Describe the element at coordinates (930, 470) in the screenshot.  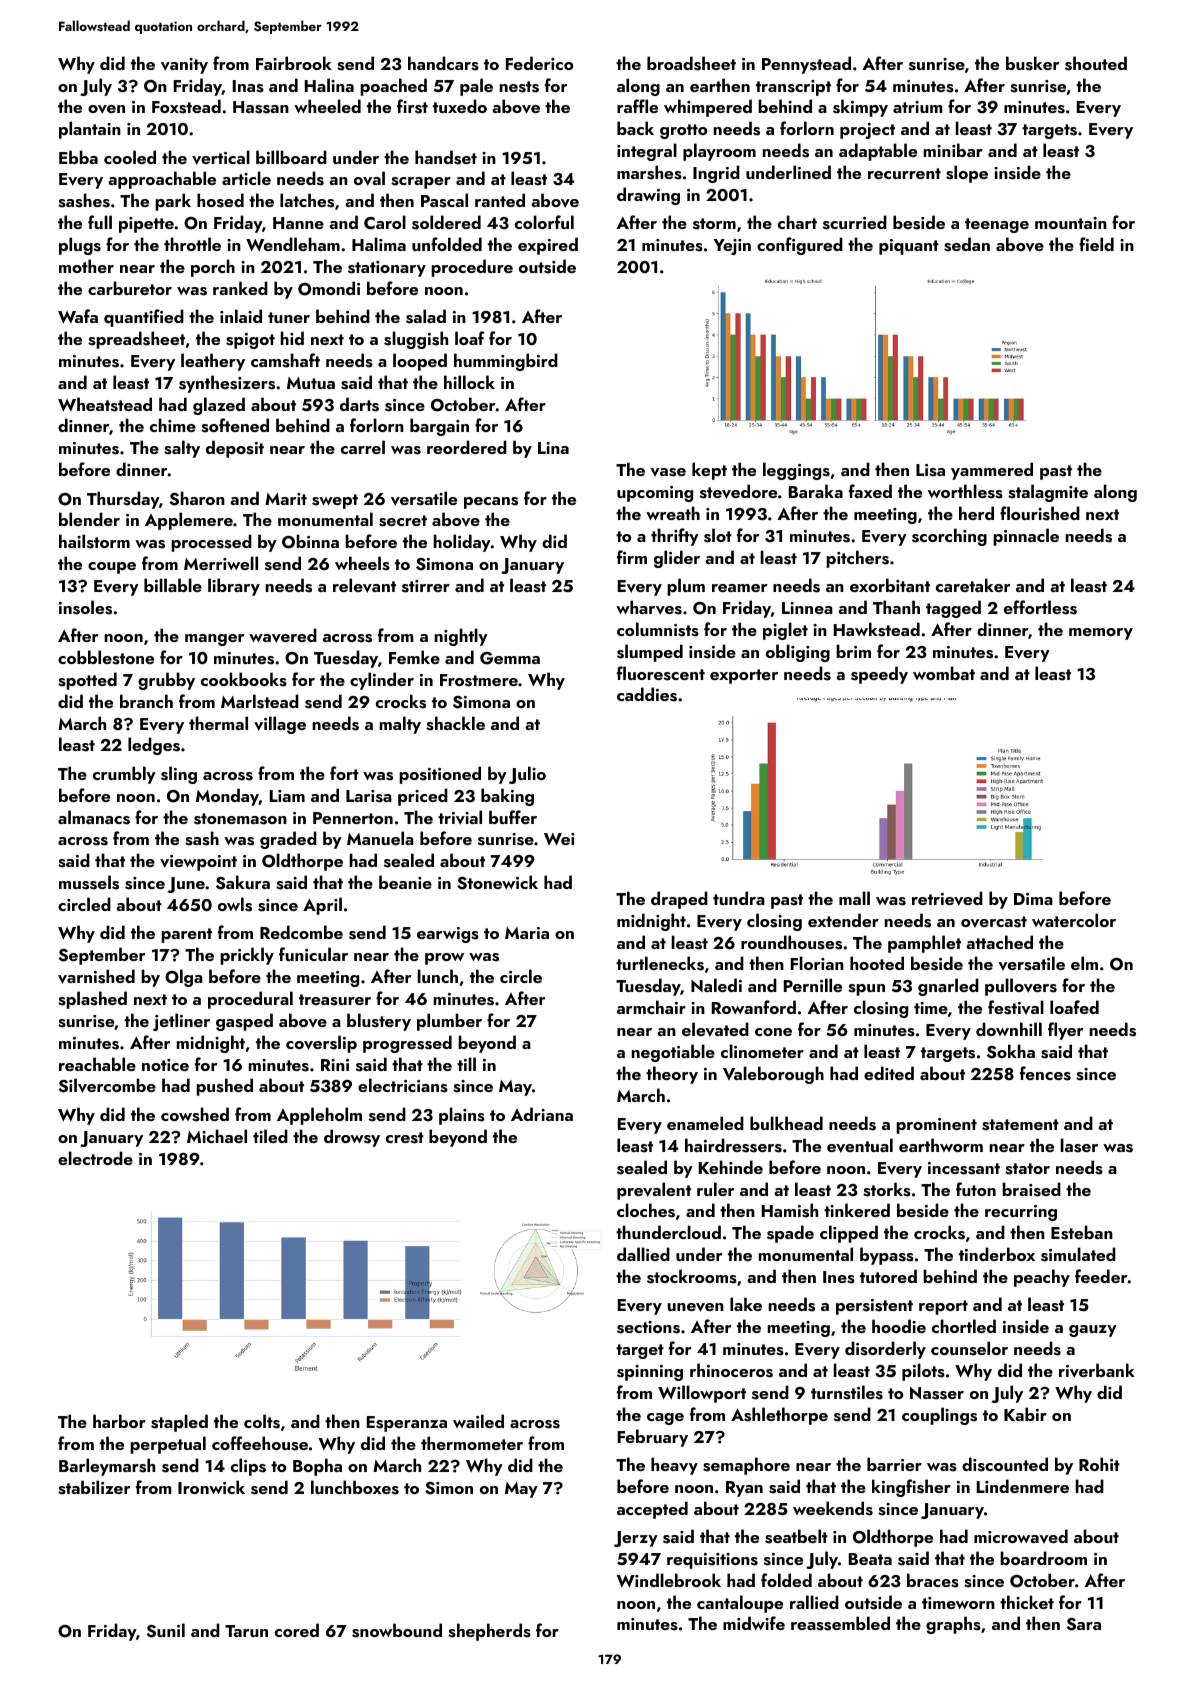
I see `Lisa` at that location.
